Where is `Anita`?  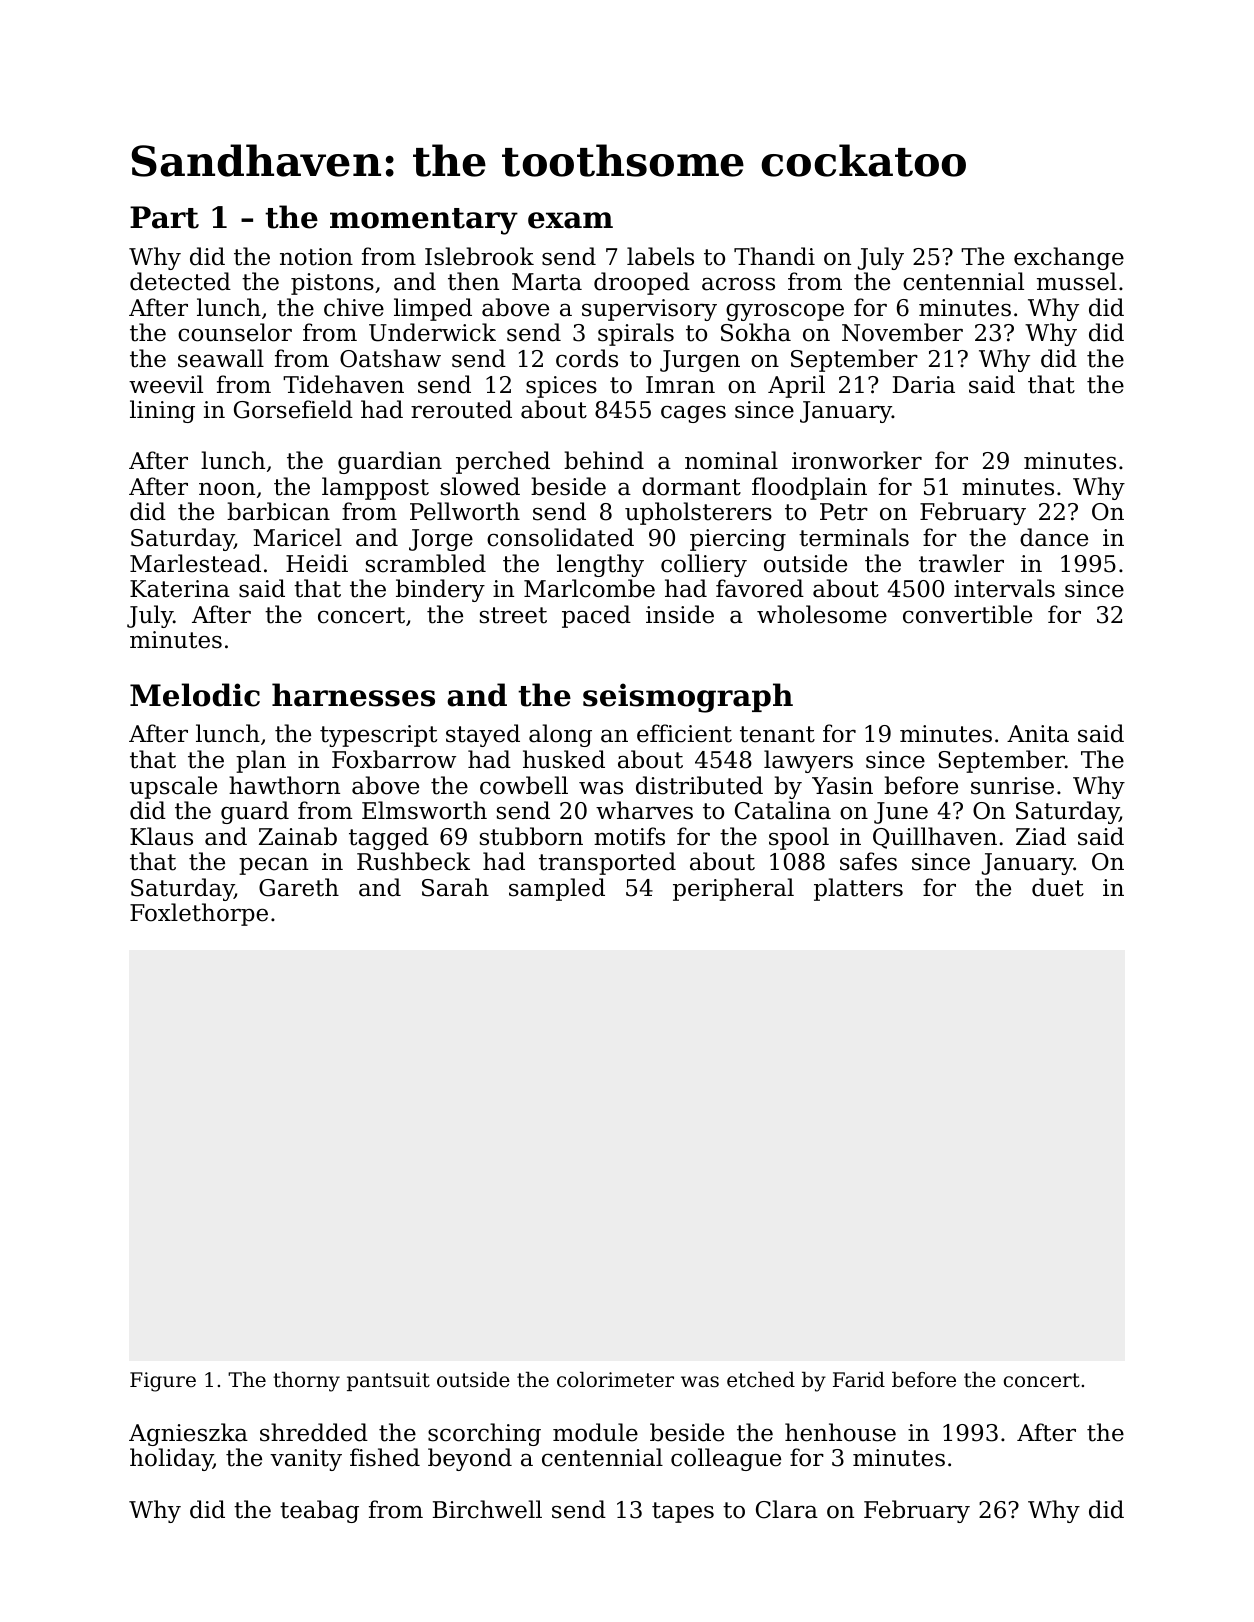
Anita is located at coordinates (1038, 734).
